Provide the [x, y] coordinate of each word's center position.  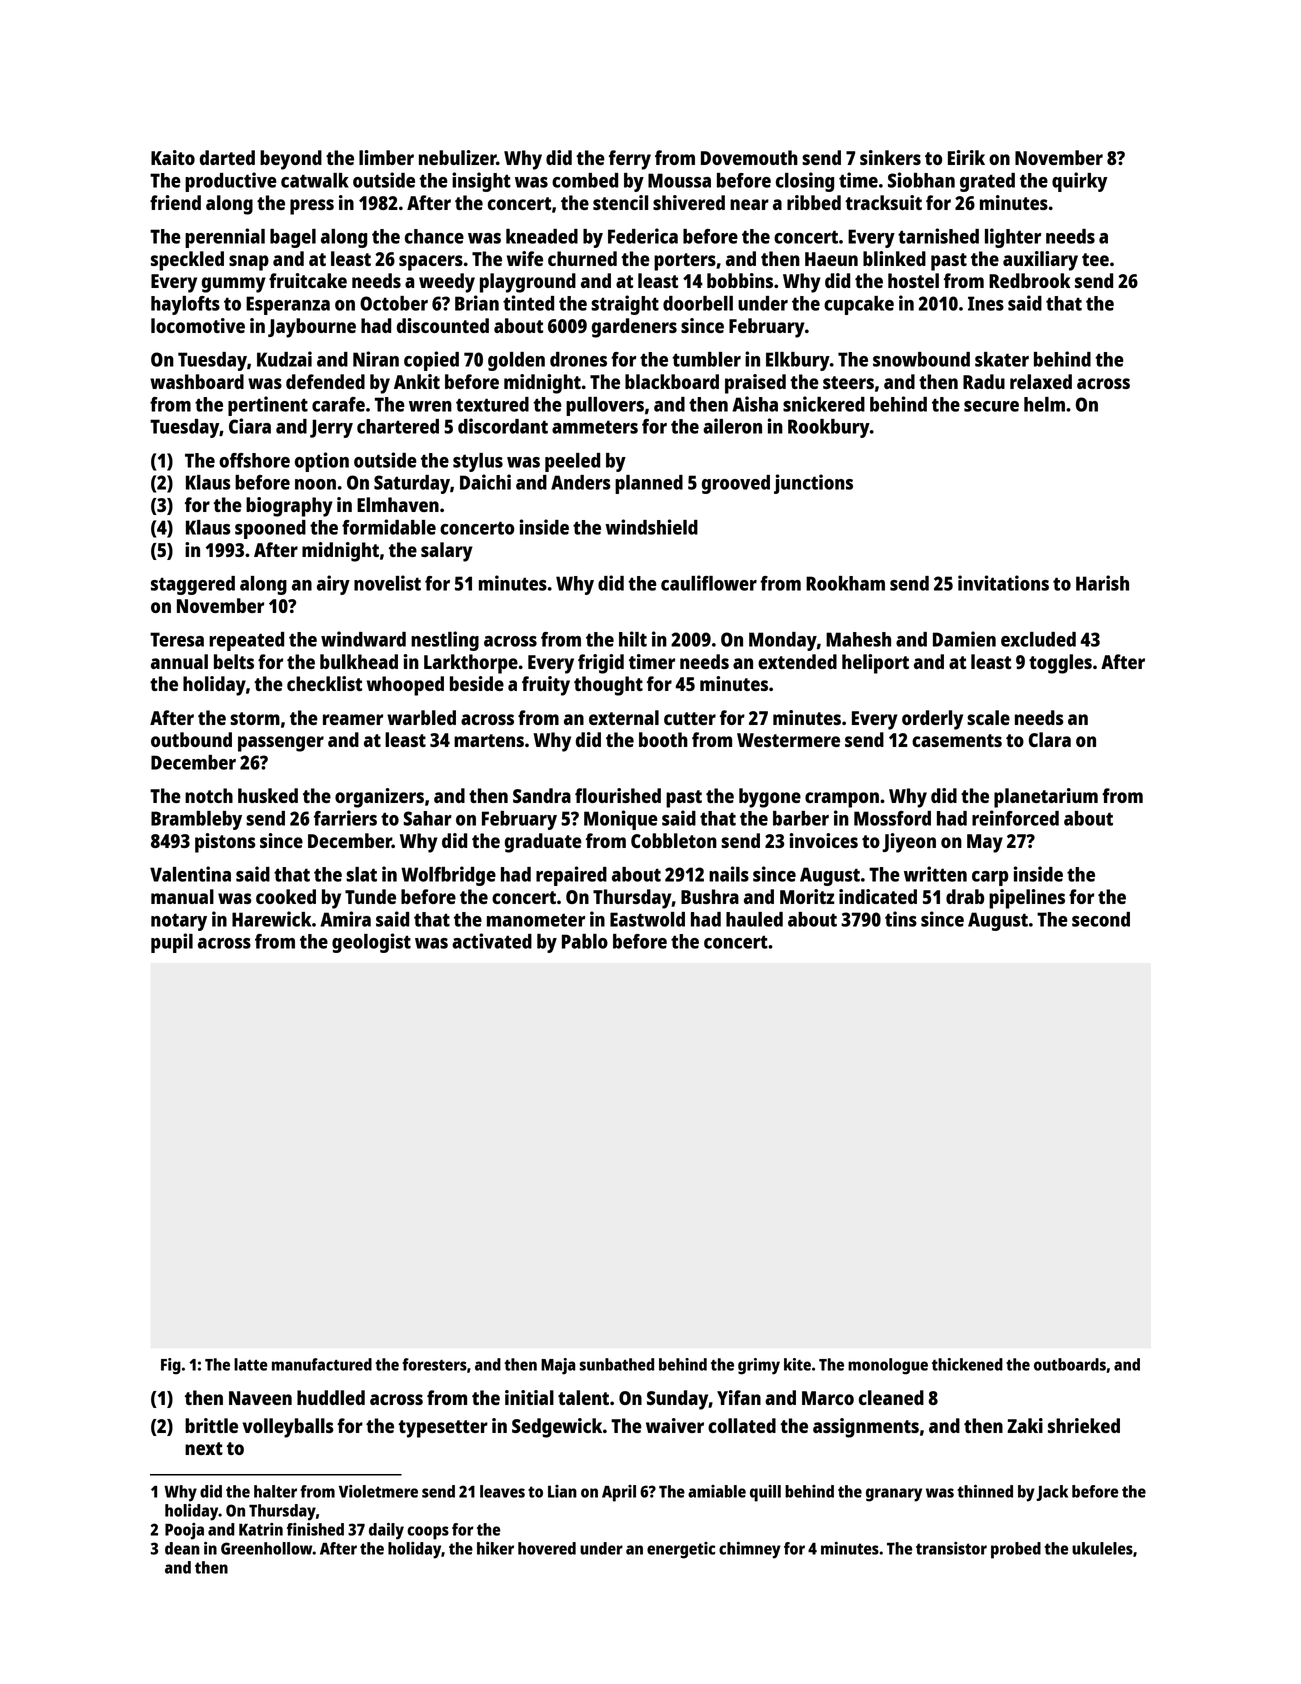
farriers [345, 818]
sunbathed [617, 1364]
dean [182, 1548]
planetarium [1046, 798]
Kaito [173, 157]
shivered [689, 202]
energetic [681, 1550]
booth [663, 739]
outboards [1070, 1364]
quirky [1079, 182]
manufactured [322, 1364]
